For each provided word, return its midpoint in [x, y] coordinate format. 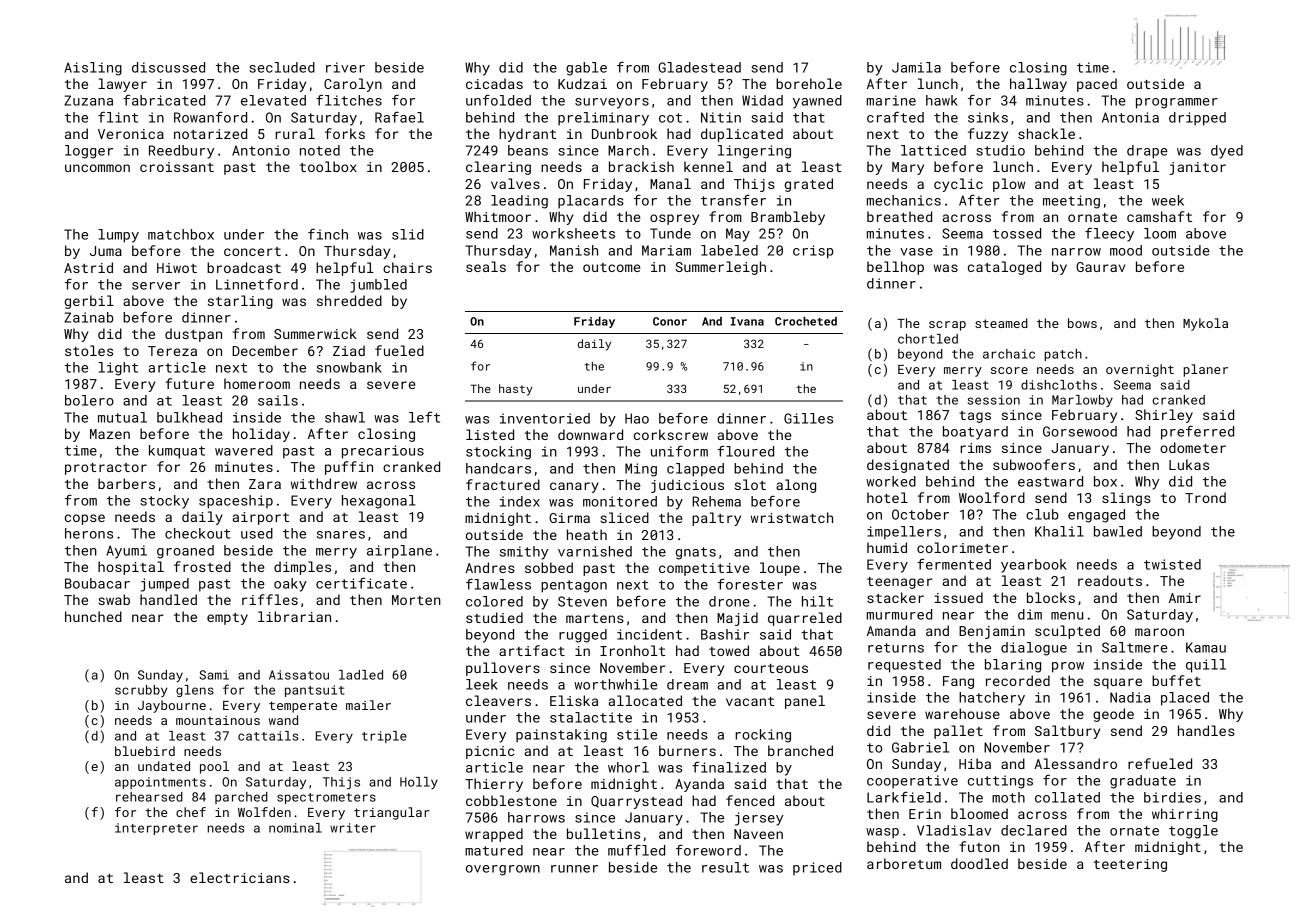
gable [586, 69]
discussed [168, 67]
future [189, 383]
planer [1205, 370]
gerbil [89, 302]
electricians [240, 877]
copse [85, 519]
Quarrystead [636, 802]
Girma [569, 518]
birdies [1172, 797]
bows [1082, 323]
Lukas [1189, 464]
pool [214, 767]
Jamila [916, 67]
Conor [670, 321]
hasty [516, 390]
